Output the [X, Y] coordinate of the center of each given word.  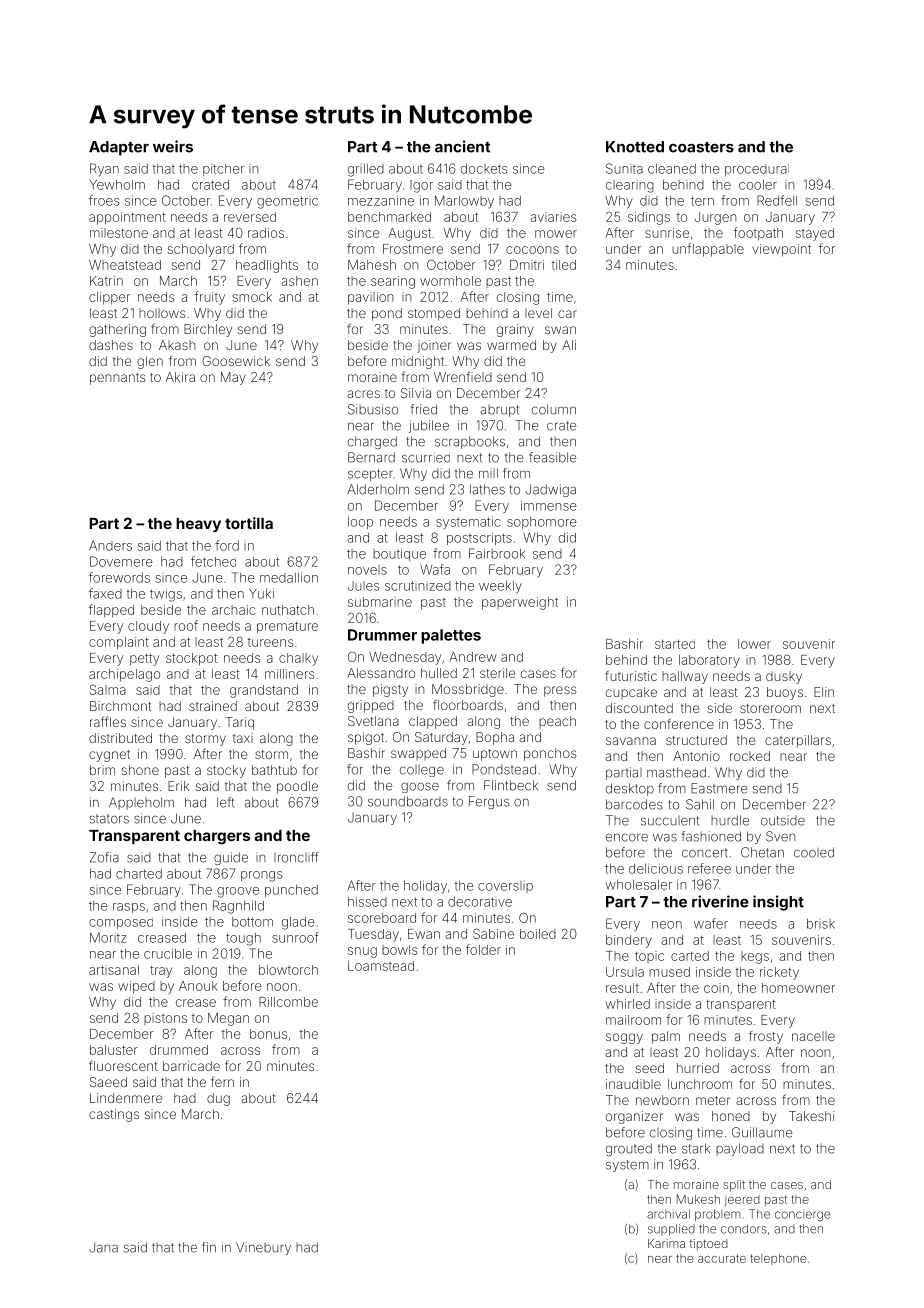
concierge [802, 1215]
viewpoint [781, 250]
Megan [228, 1019]
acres [364, 394]
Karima [666, 1243]
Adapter [119, 148]
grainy [515, 330]
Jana [103, 1247]
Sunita [624, 168]
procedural [757, 170]
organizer [634, 1117]
